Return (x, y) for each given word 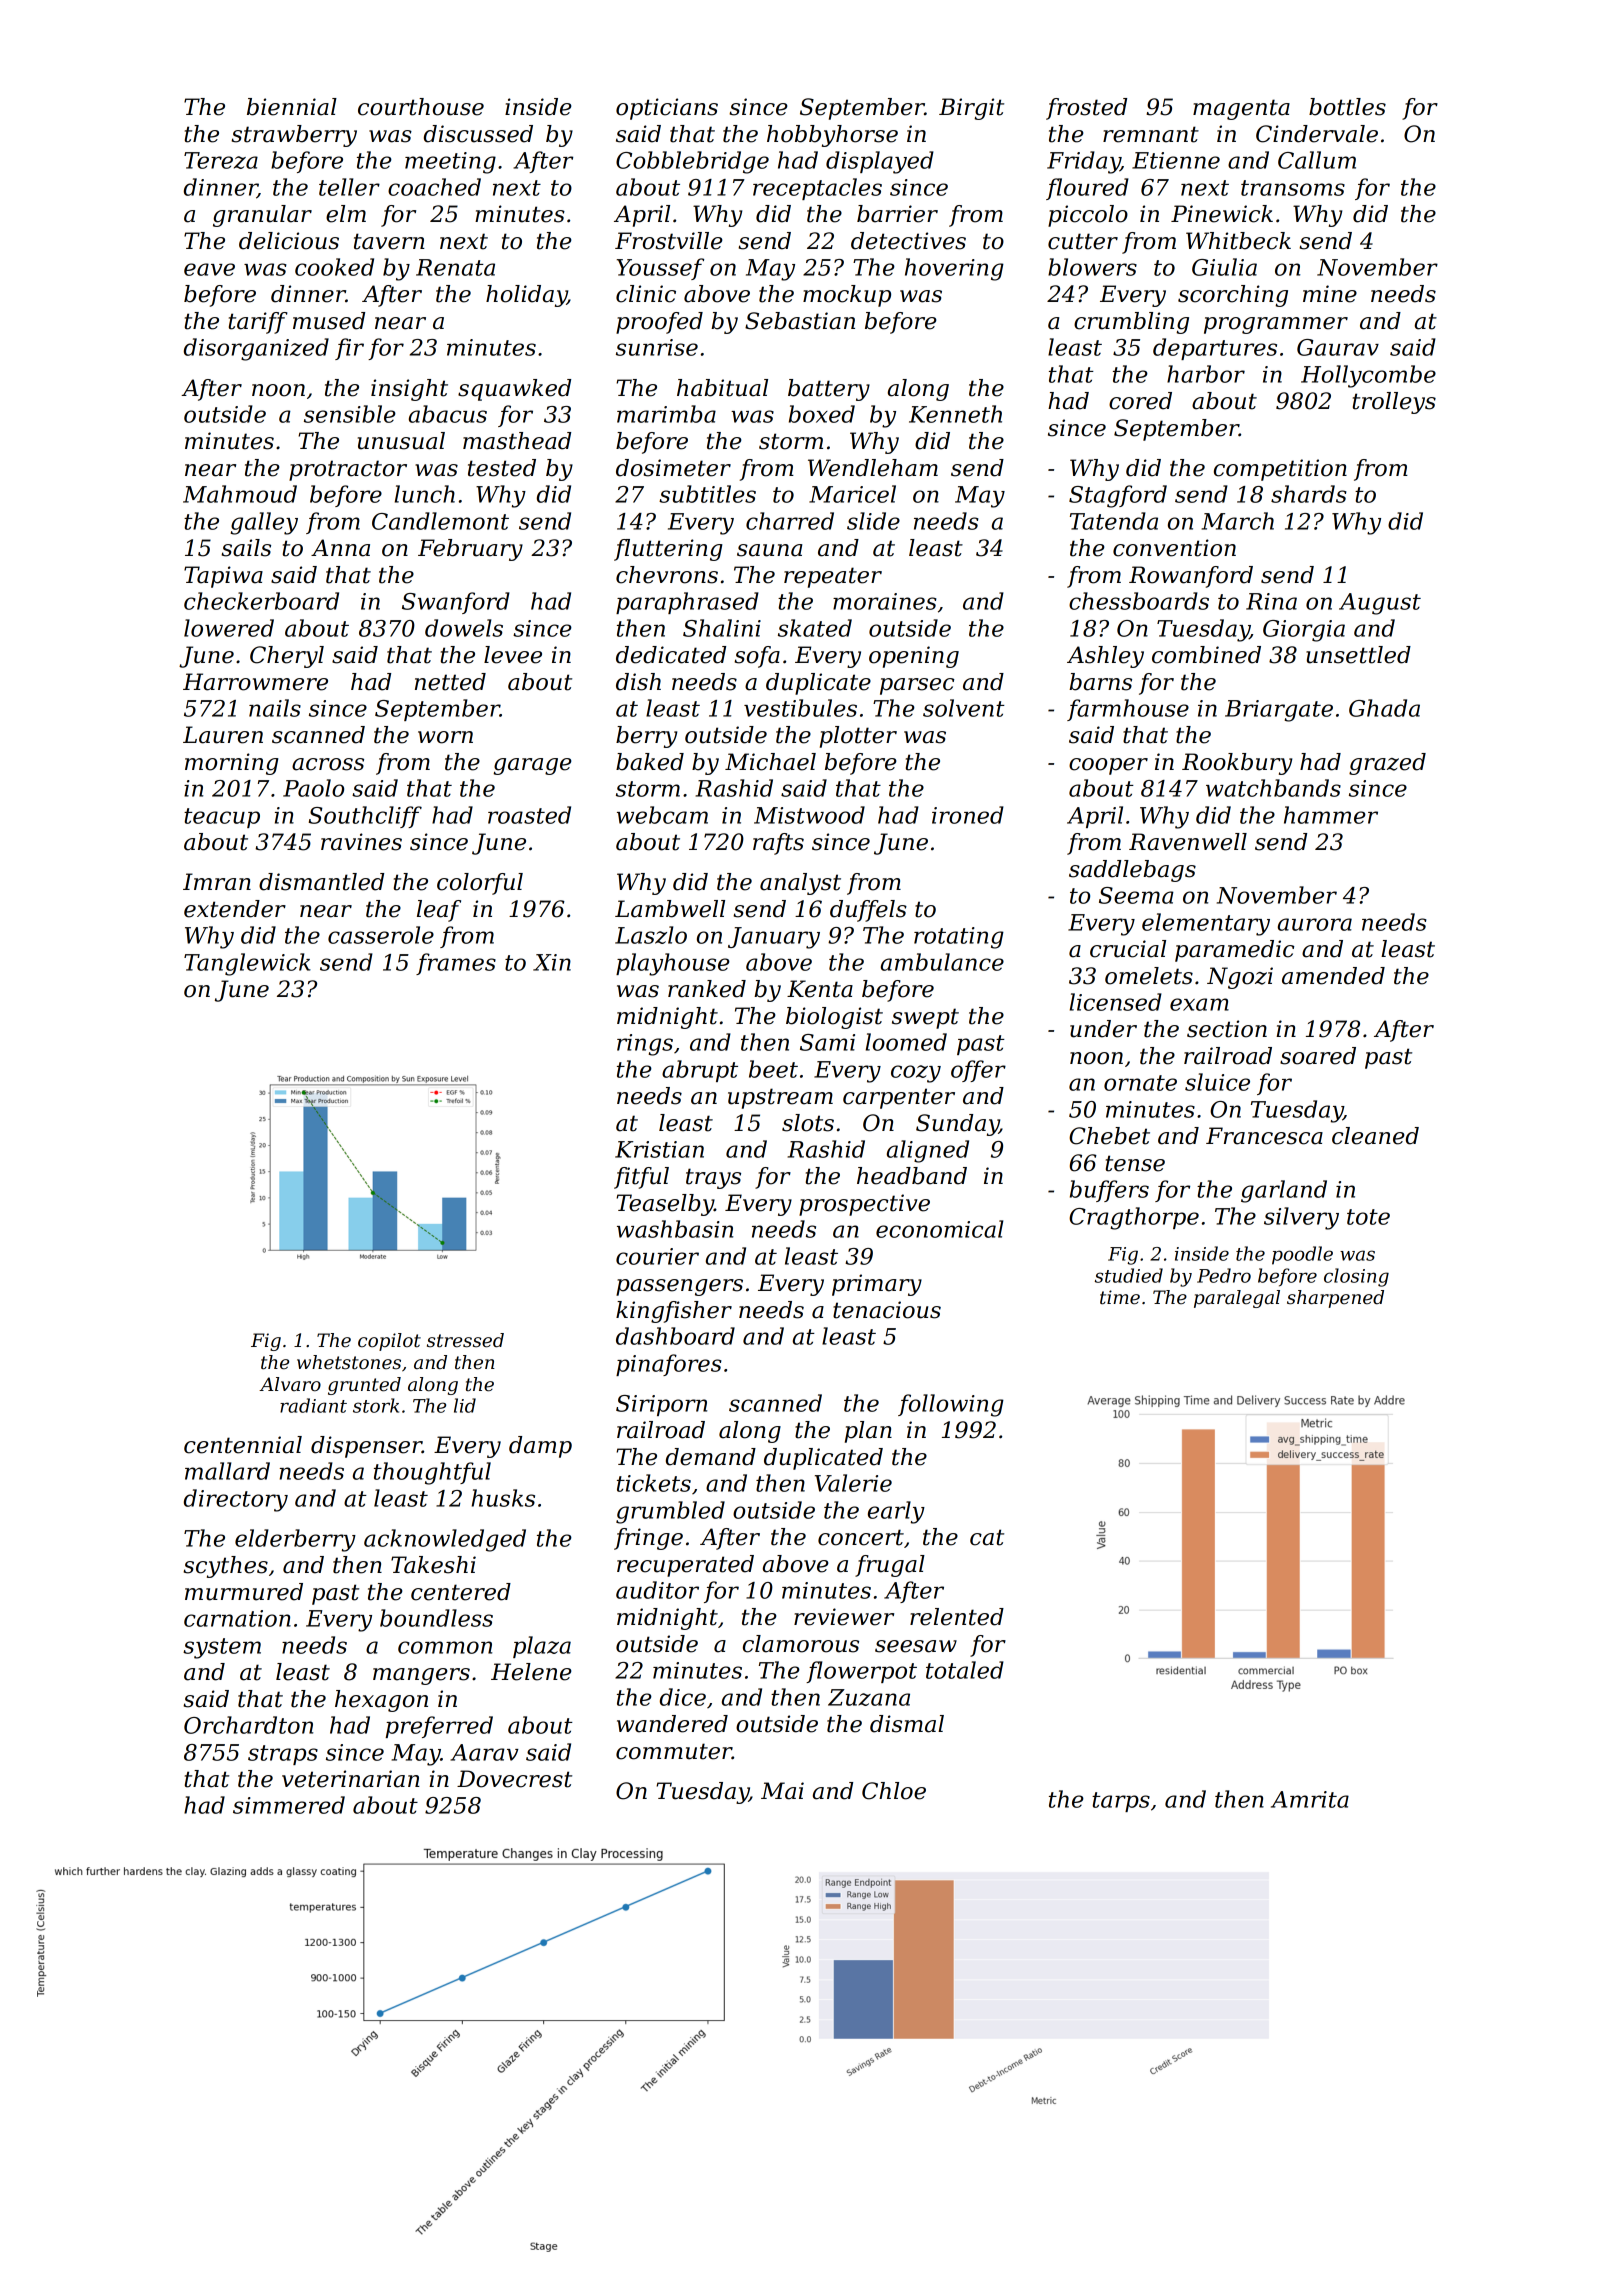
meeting (450, 163)
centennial (243, 1445)
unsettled (1358, 655)
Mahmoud (240, 494)
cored (1140, 401)
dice (683, 1697)
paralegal (1237, 1299)
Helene (531, 1672)
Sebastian (800, 321)
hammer (1331, 815)
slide (873, 521)
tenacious (887, 1310)
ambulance (942, 962)
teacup (222, 818)
